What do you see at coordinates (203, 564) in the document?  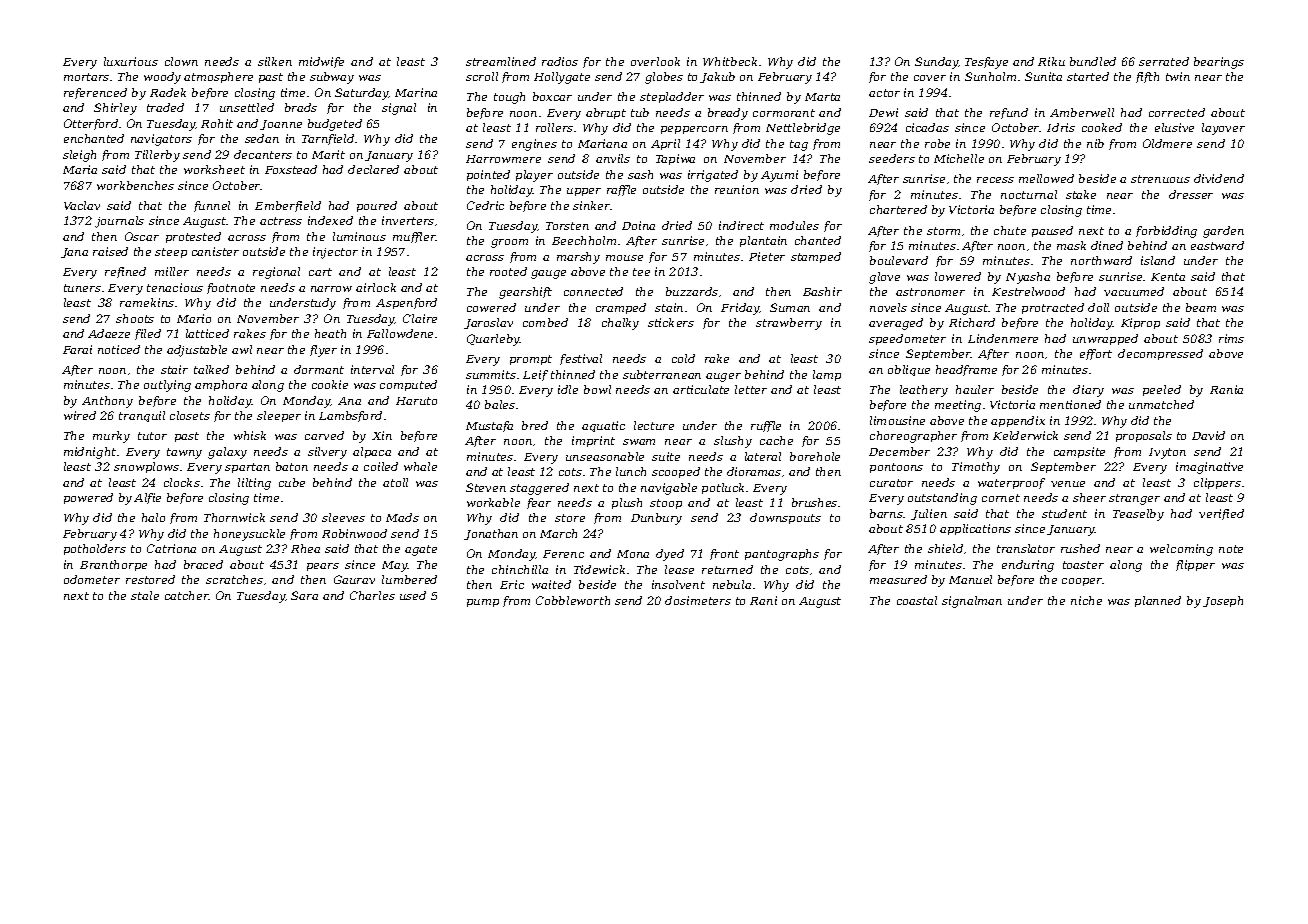 I see `braced` at bounding box center [203, 564].
